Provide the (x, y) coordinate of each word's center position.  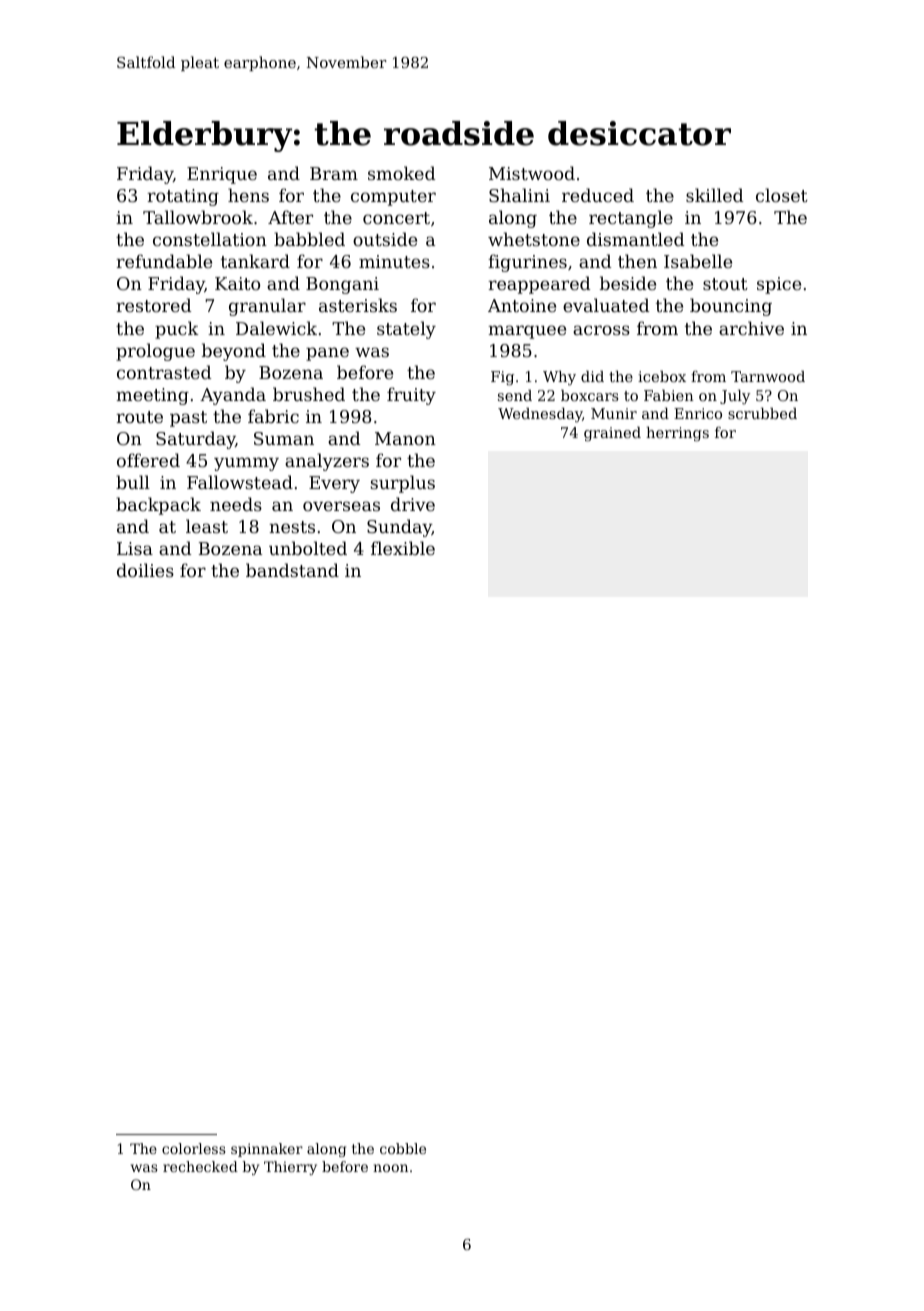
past (188, 419)
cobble (403, 1148)
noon (390, 1168)
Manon (405, 438)
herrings (677, 434)
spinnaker (267, 1150)
